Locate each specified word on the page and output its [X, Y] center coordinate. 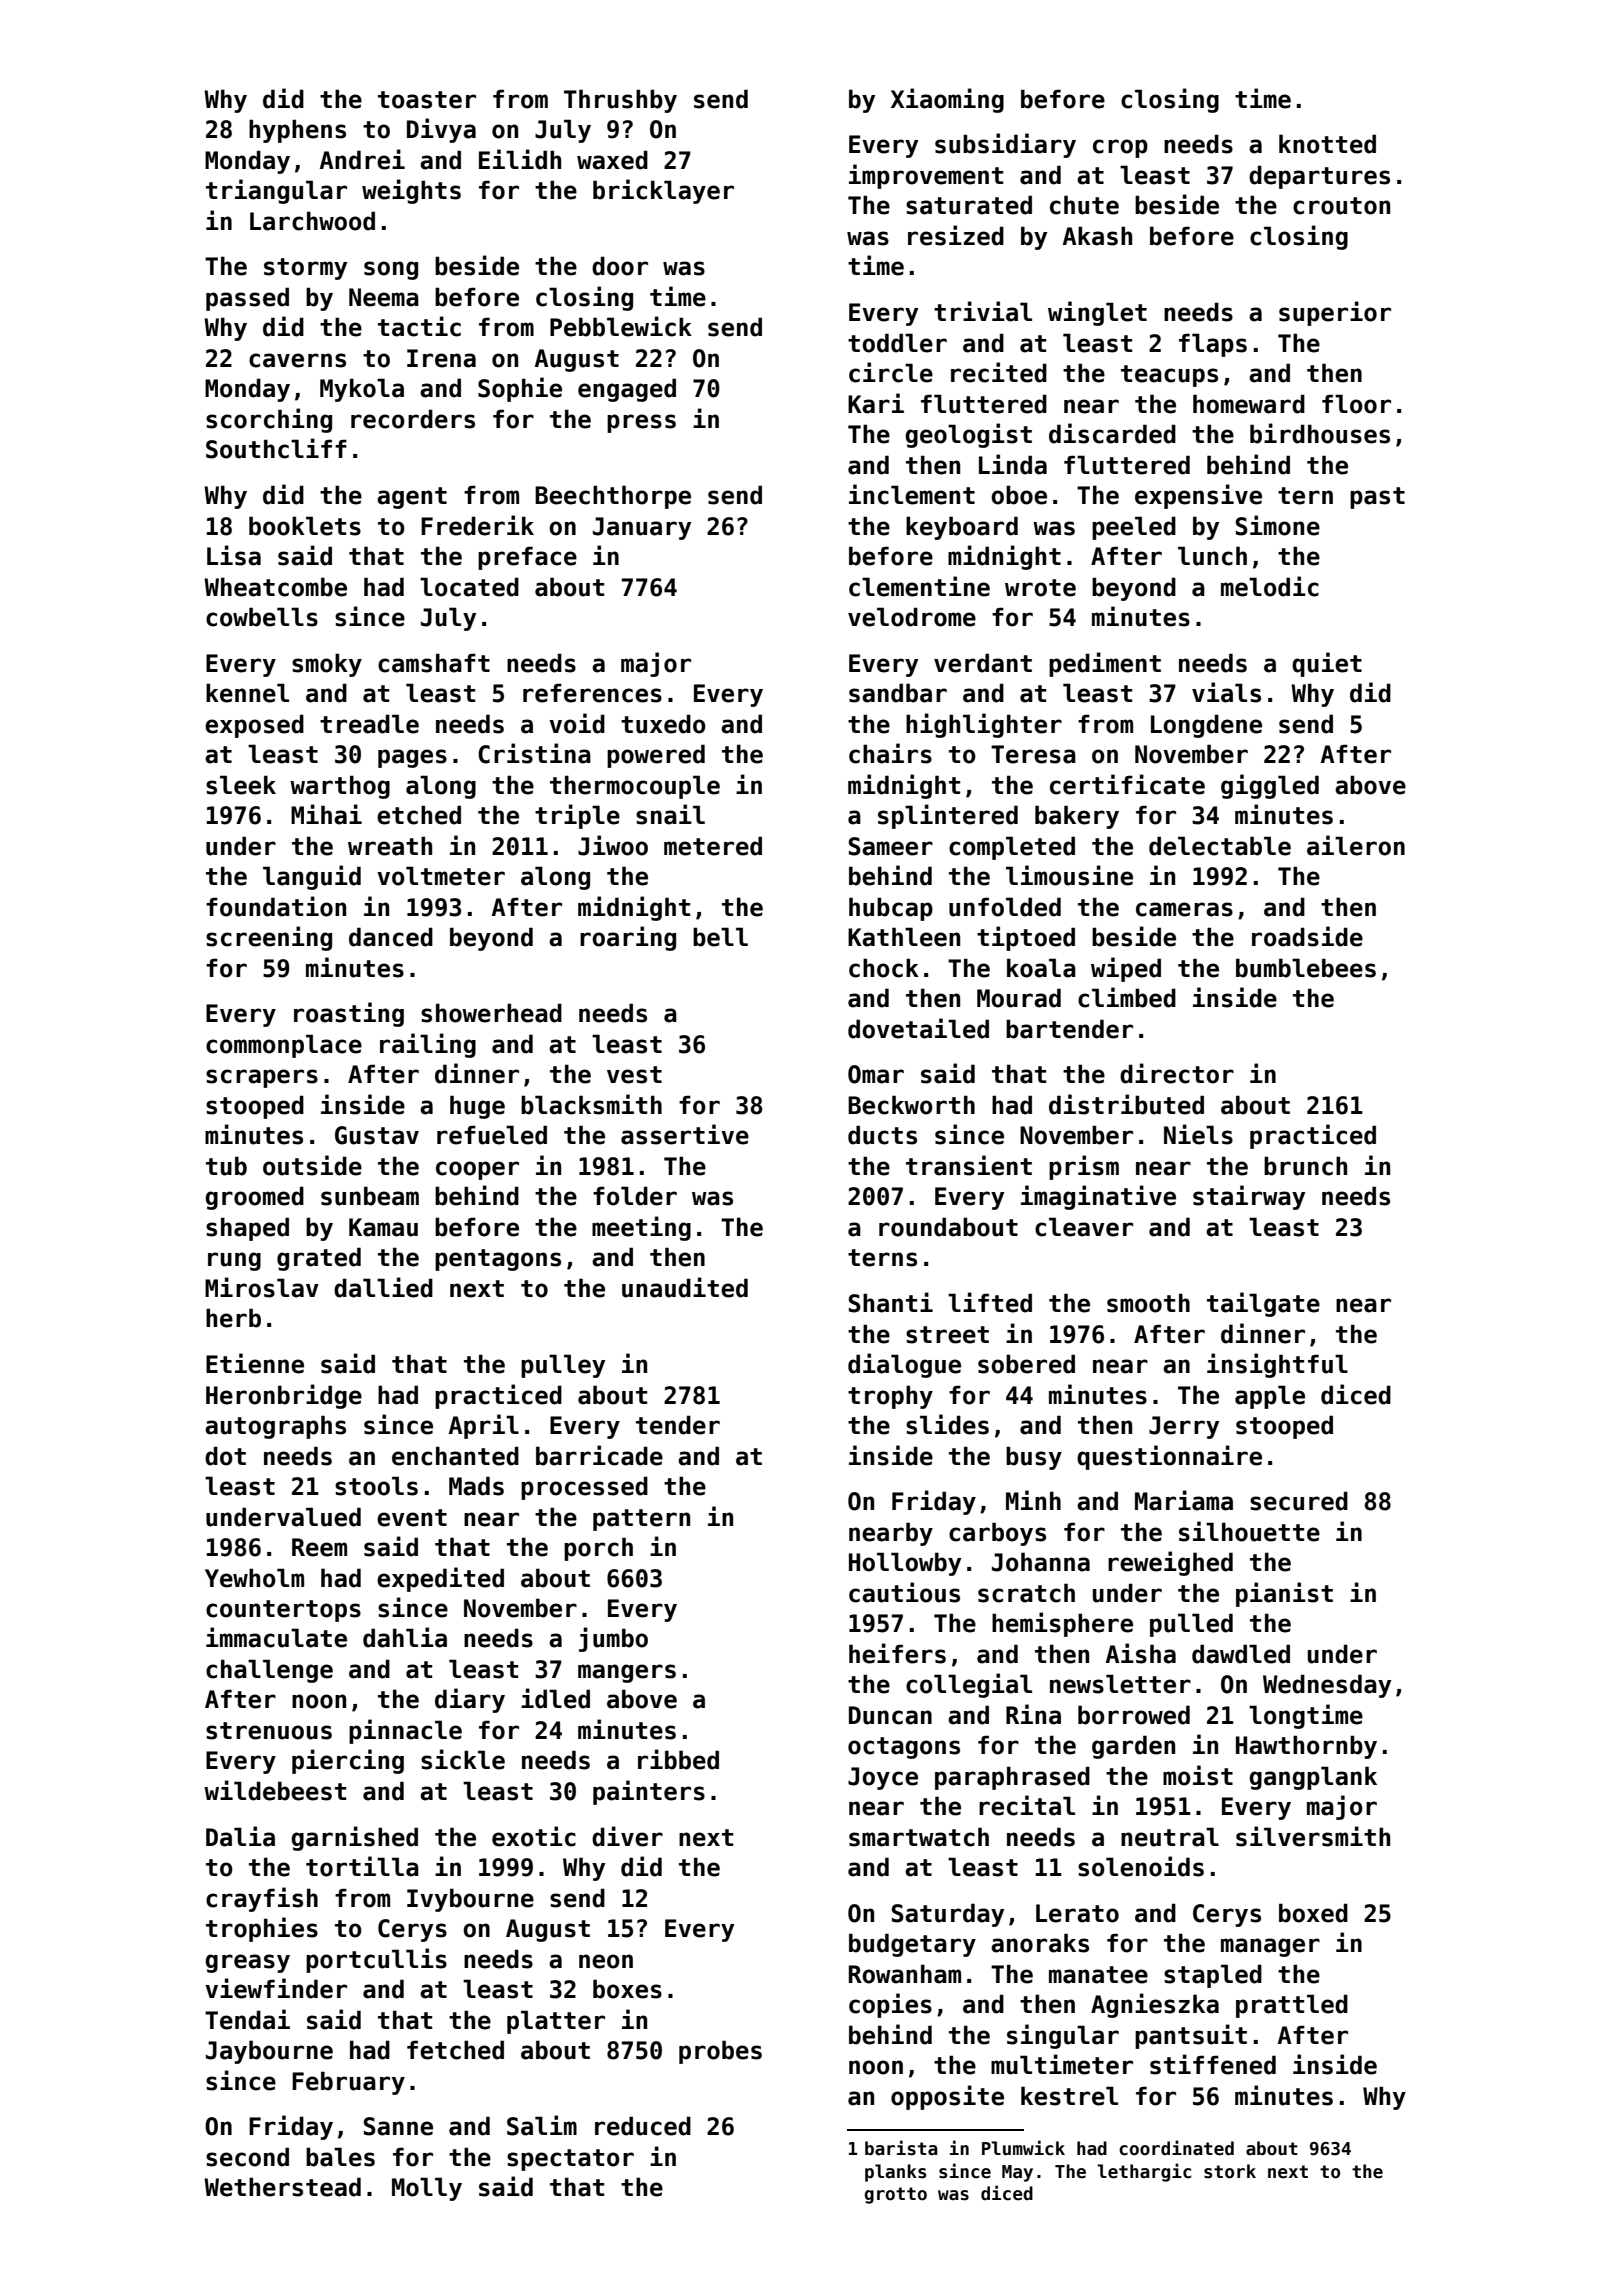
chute [1084, 205]
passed [247, 299]
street [947, 1335]
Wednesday [1327, 1686]
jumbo [613, 1639]
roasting [349, 1014]
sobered [1026, 1364]
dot [225, 1456]
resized [956, 235]
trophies [262, 1929]
